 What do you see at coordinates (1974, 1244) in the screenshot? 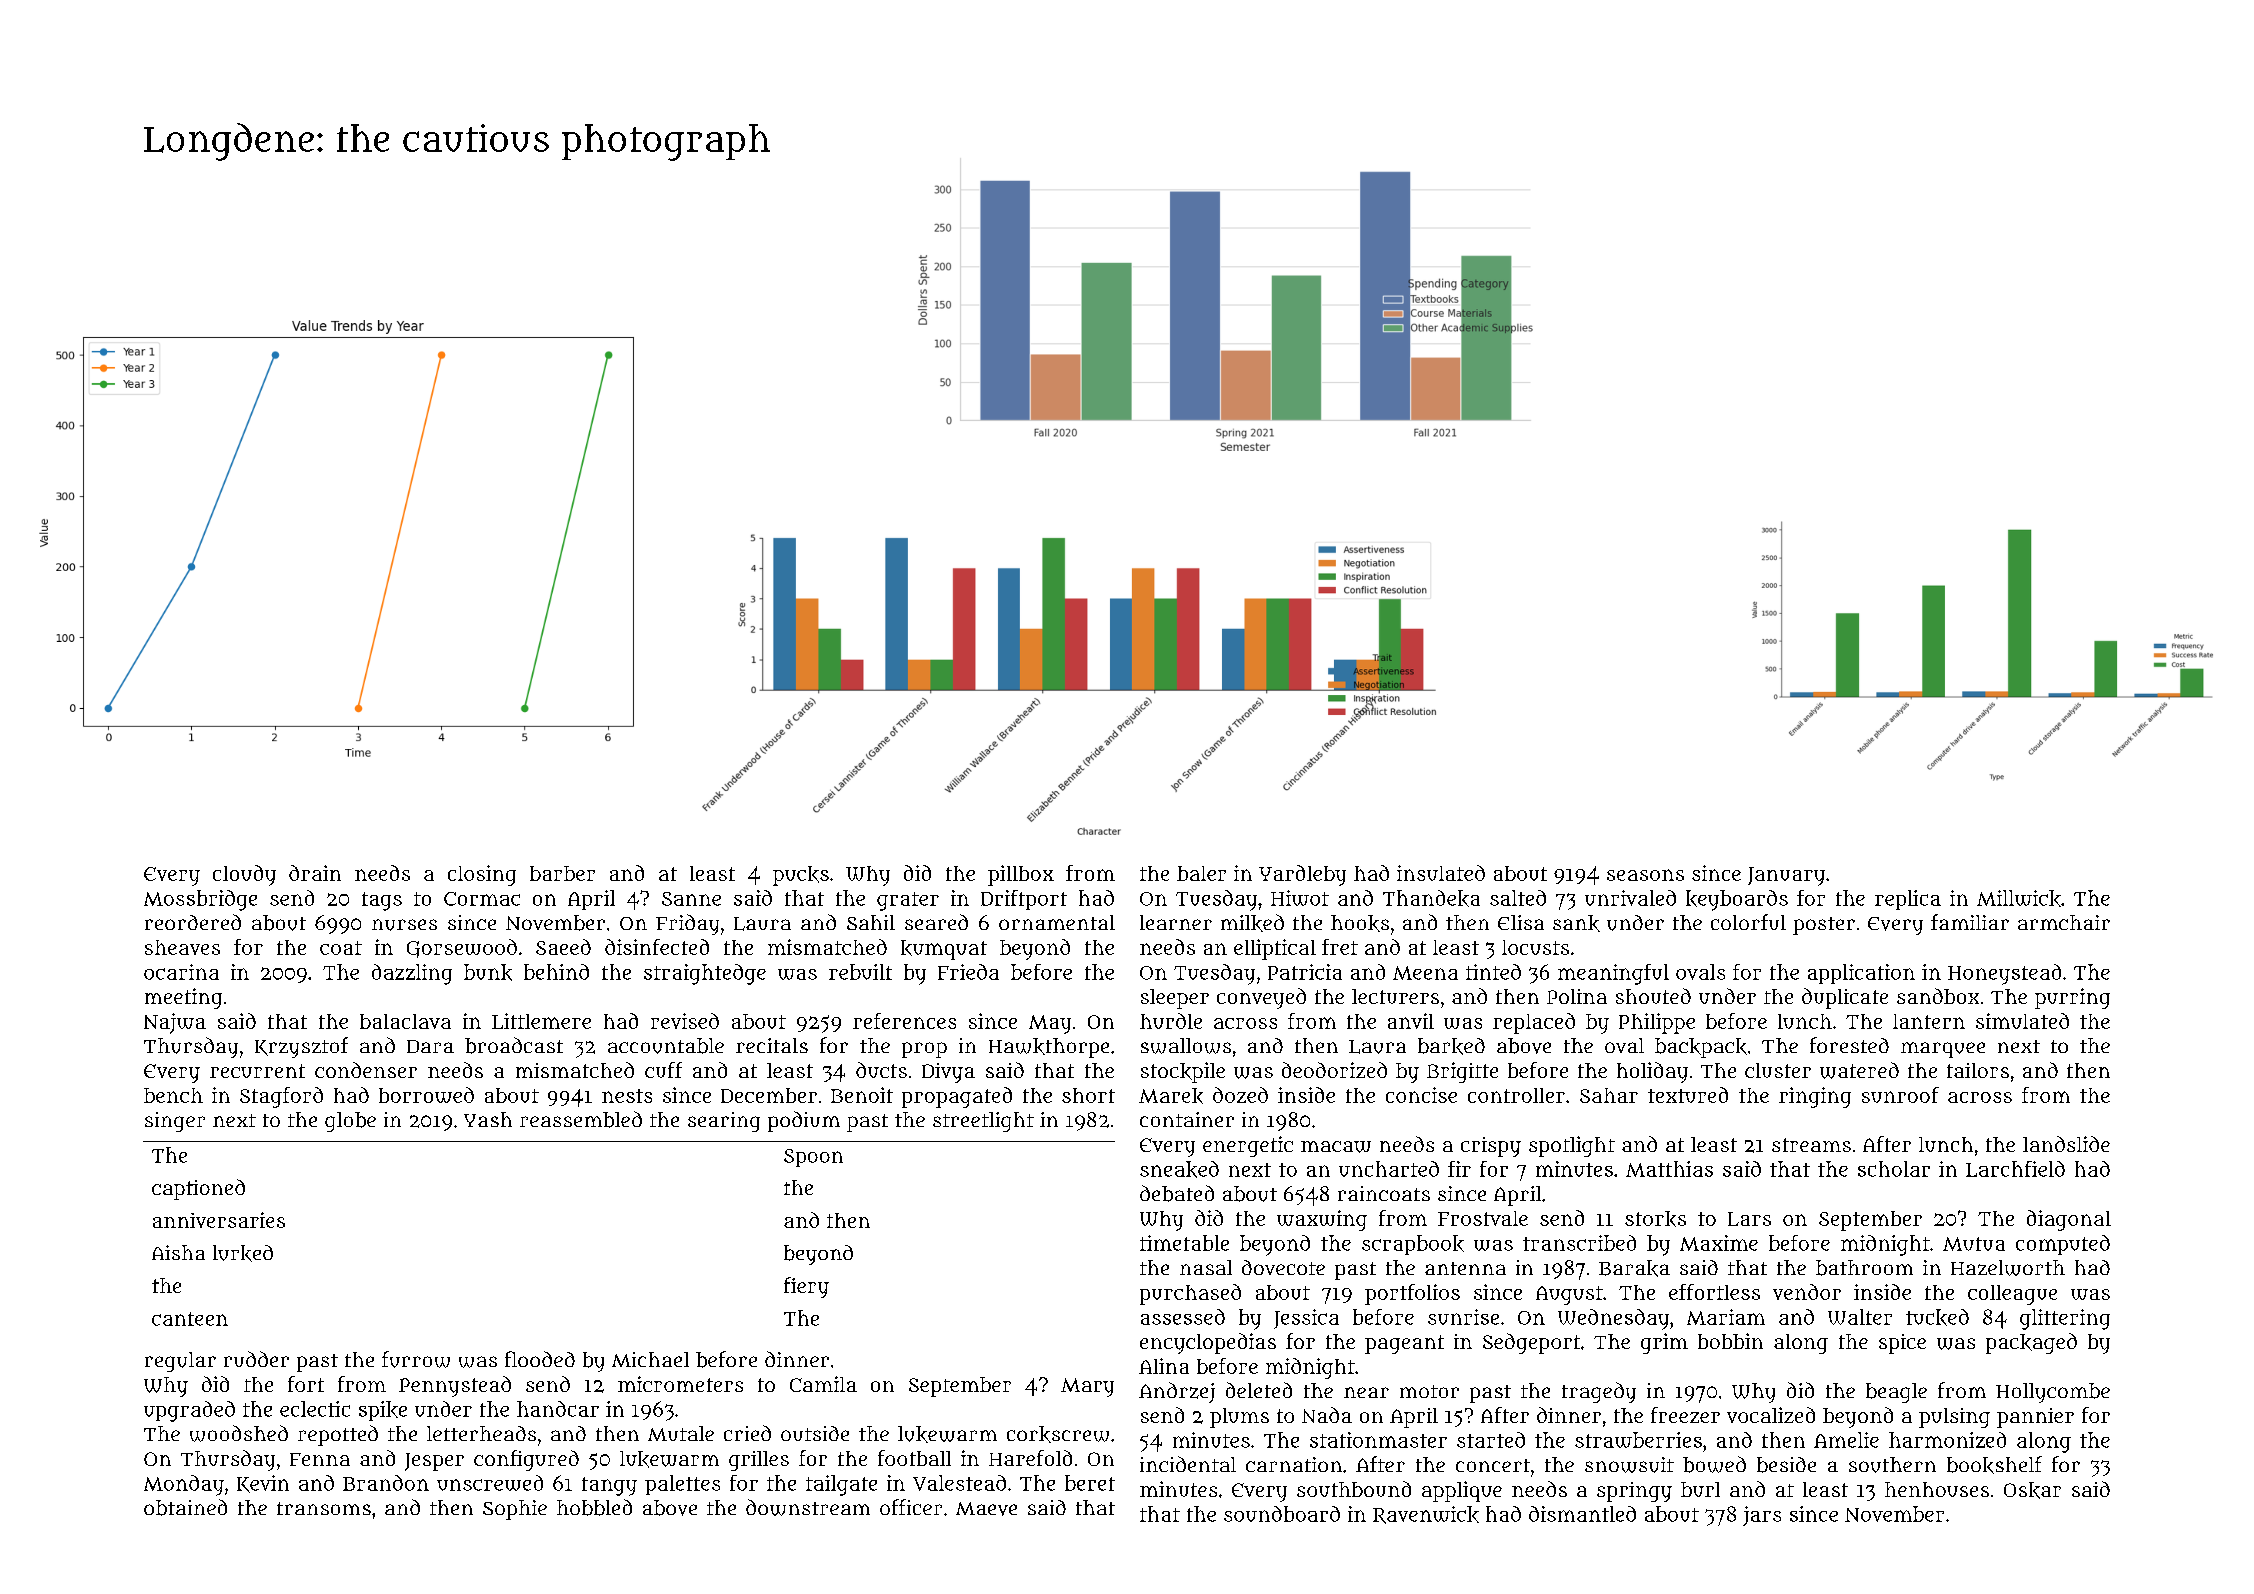
I see `Mutua` at bounding box center [1974, 1244].
